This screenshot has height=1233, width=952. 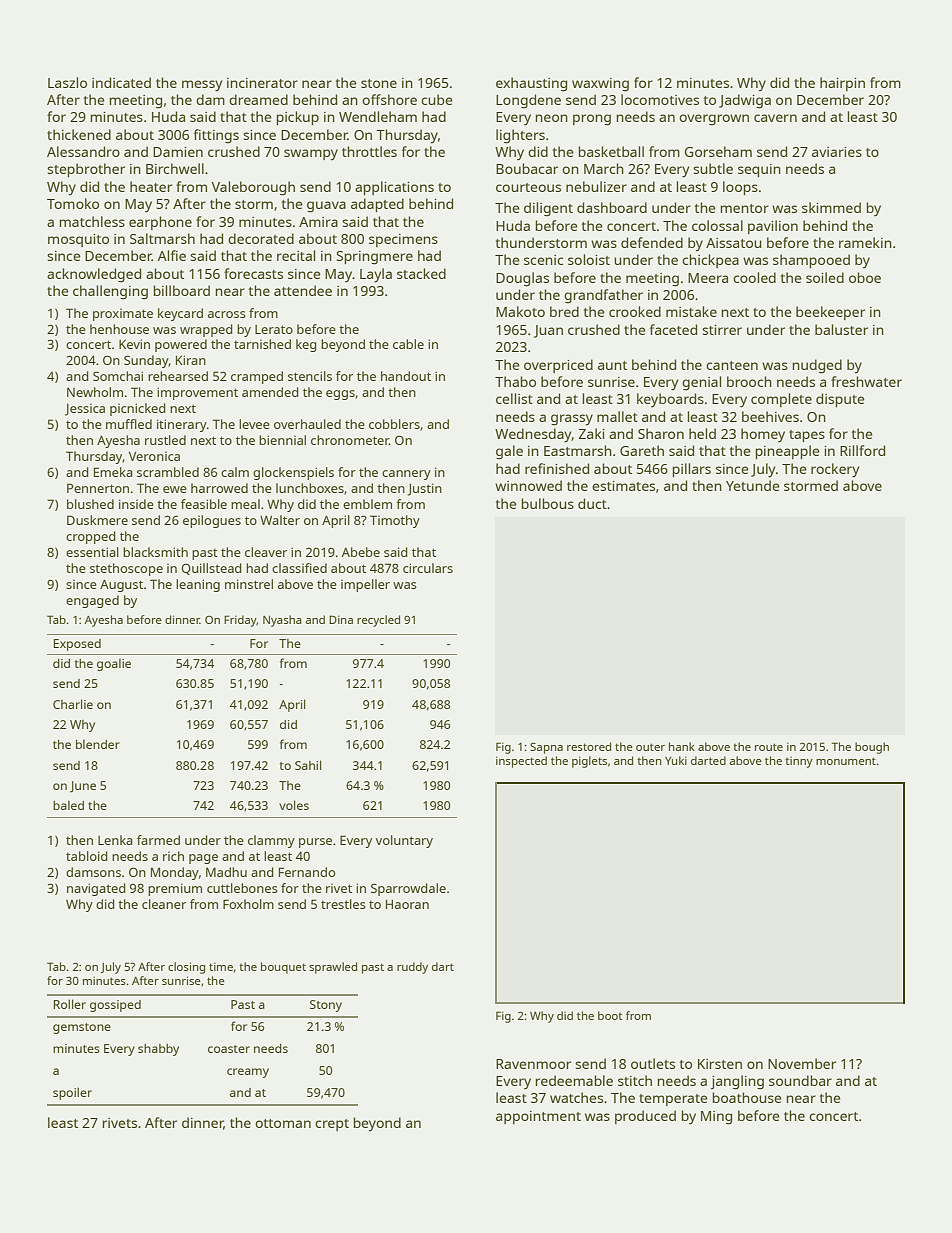 What do you see at coordinates (682, 746) in the screenshot?
I see `hank` at bounding box center [682, 746].
